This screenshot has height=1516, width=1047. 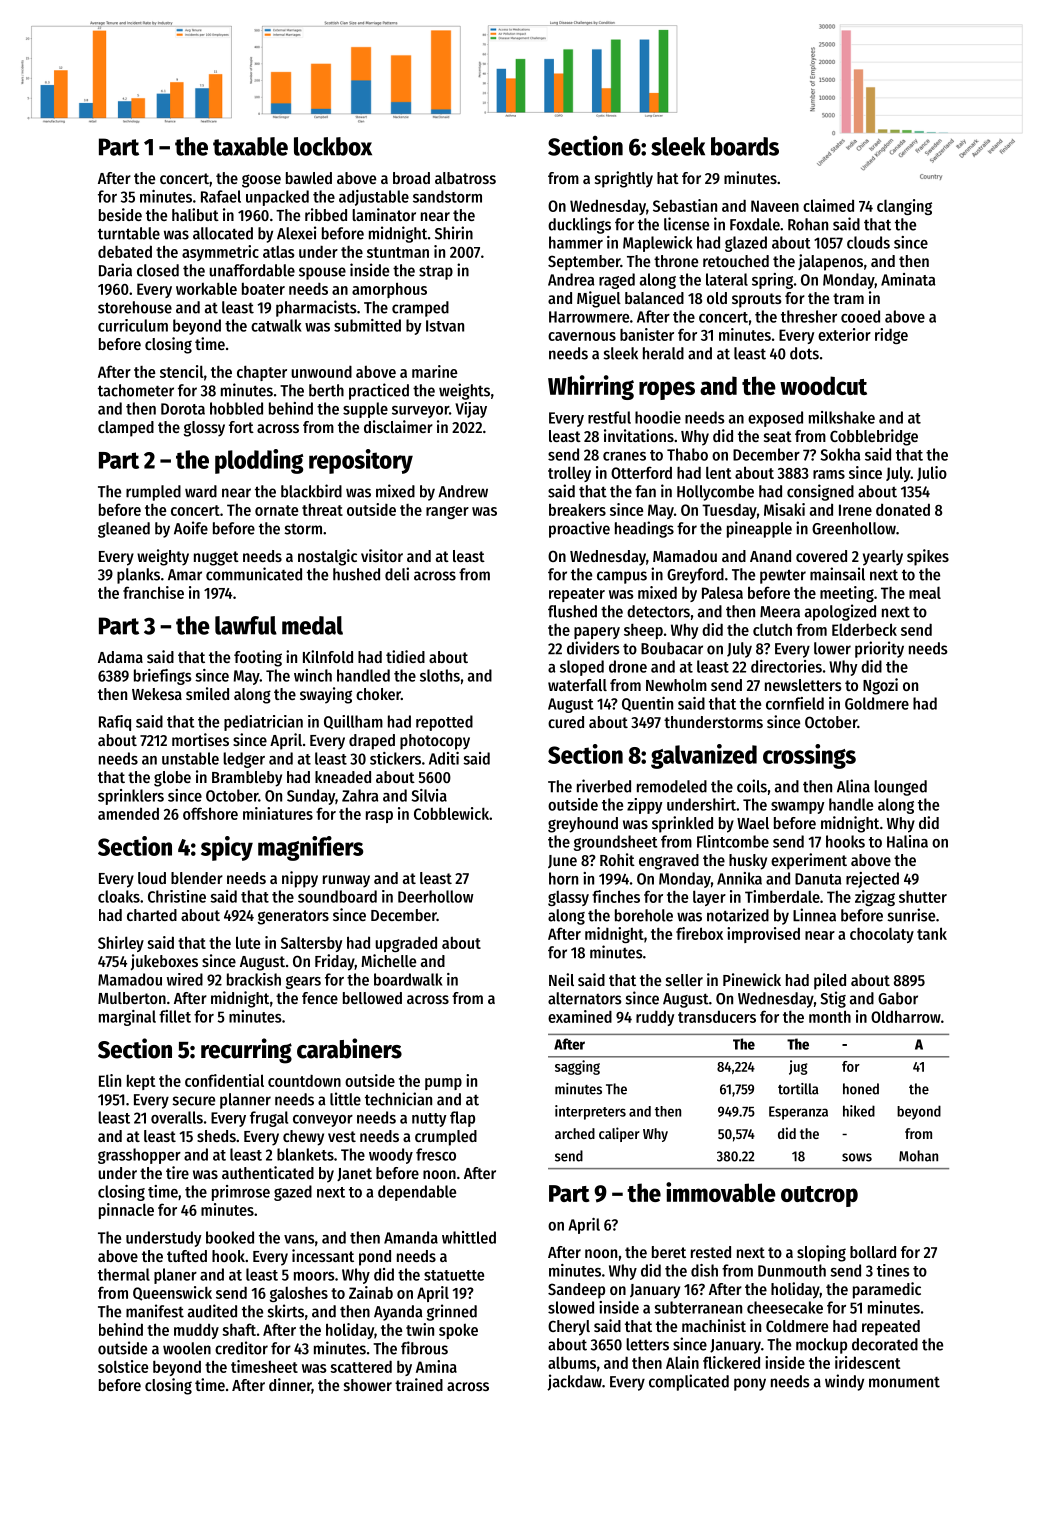 I want to click on solstice, so click(x=123, y=1366).
